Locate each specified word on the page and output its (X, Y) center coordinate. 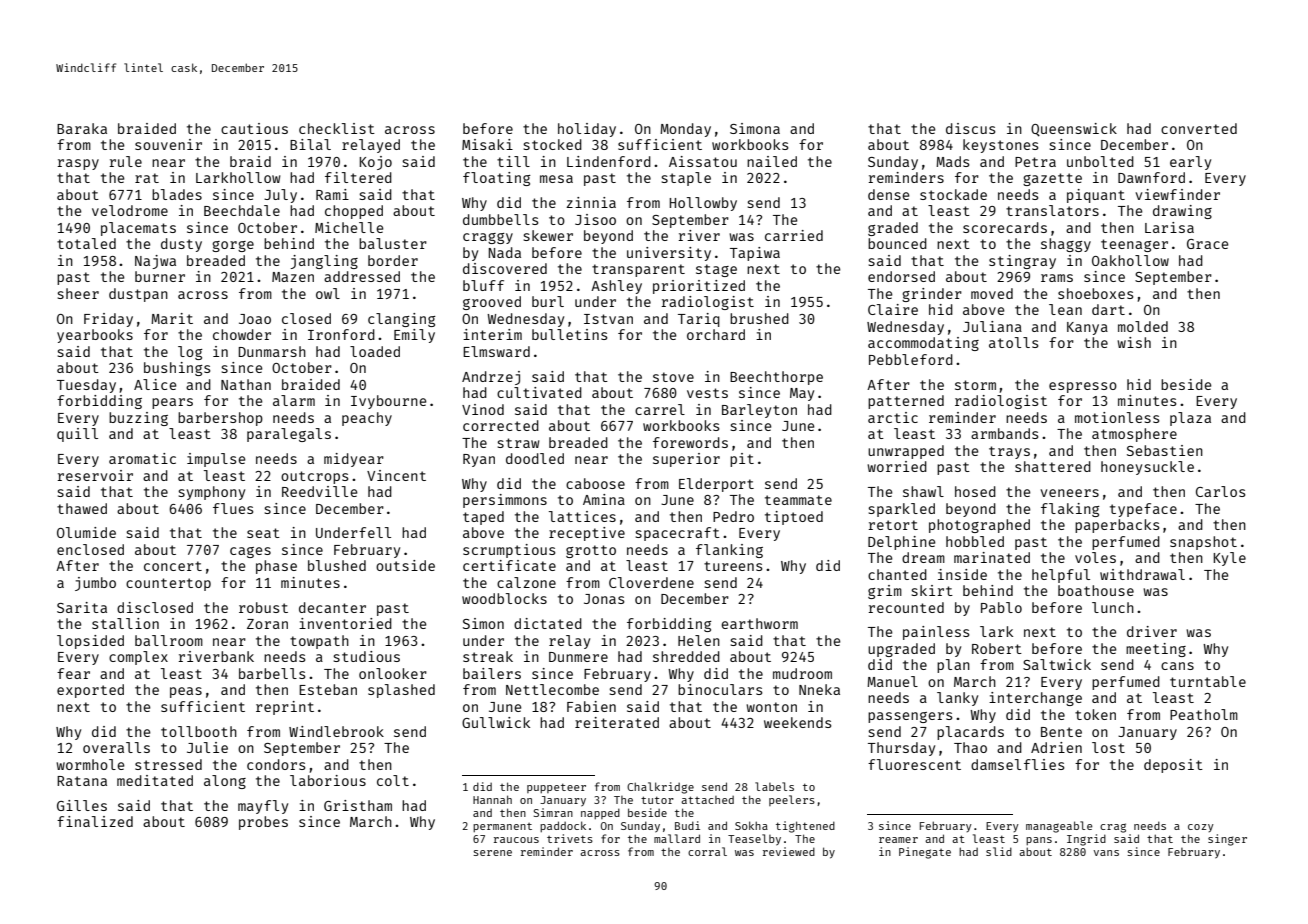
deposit (1173, 766)
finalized (95, 821)
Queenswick (1074, 130)
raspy (78, 164)
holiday (587, 130)
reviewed (789, 851)
